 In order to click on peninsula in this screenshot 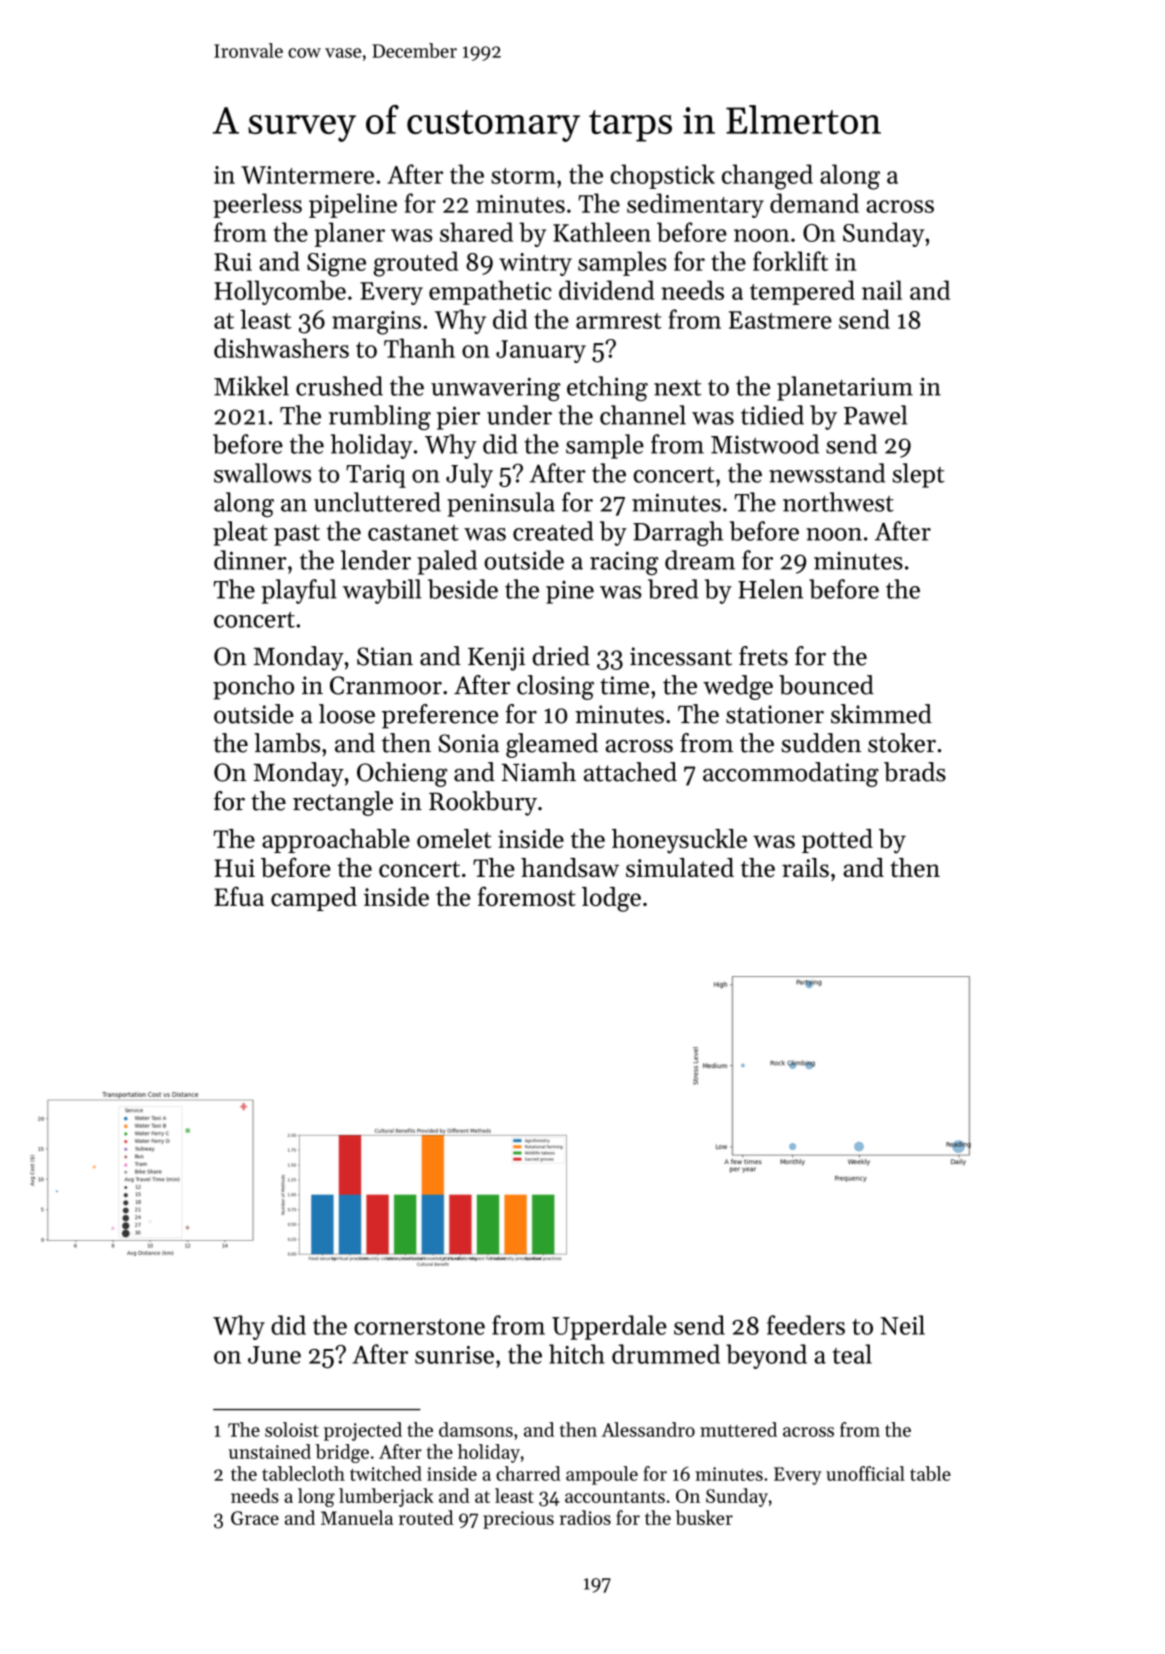, I will do `click(501, 504)`.
